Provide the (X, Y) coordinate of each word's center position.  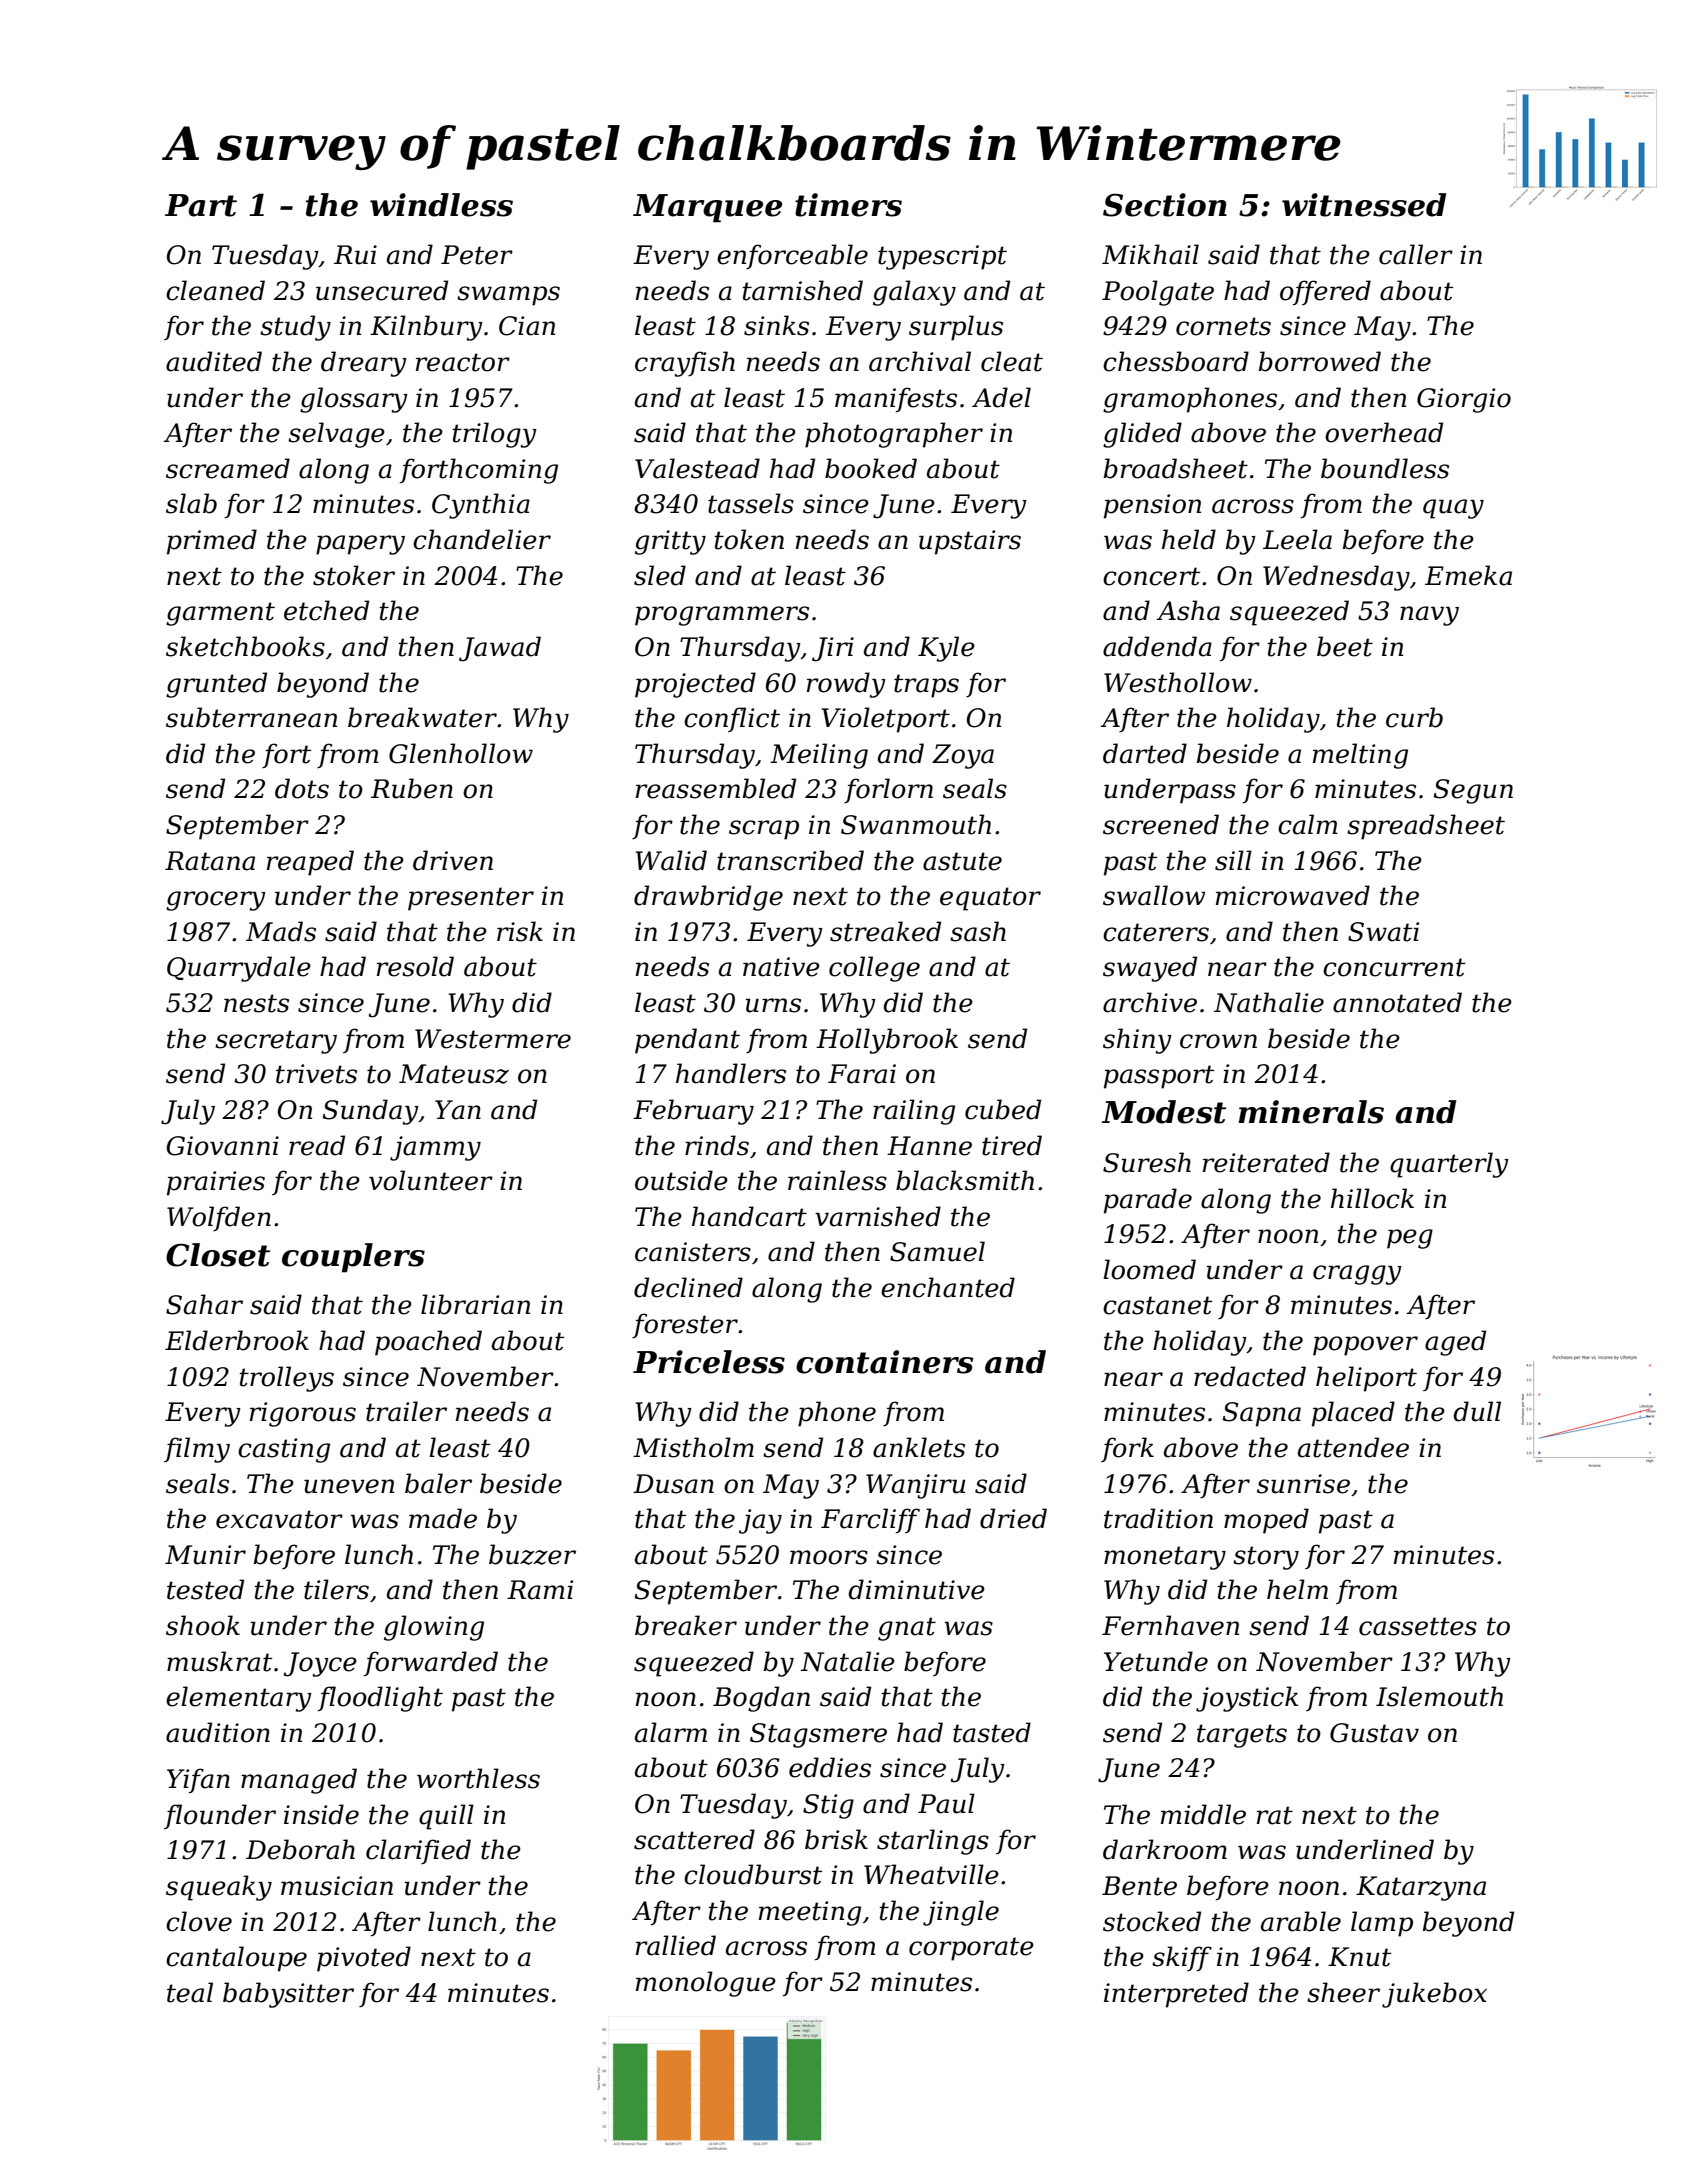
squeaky (219, 1888)
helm (1297, 1589)
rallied (676, 1945)
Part (201, 205)
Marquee (707, 208)
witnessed (1364, 205)
